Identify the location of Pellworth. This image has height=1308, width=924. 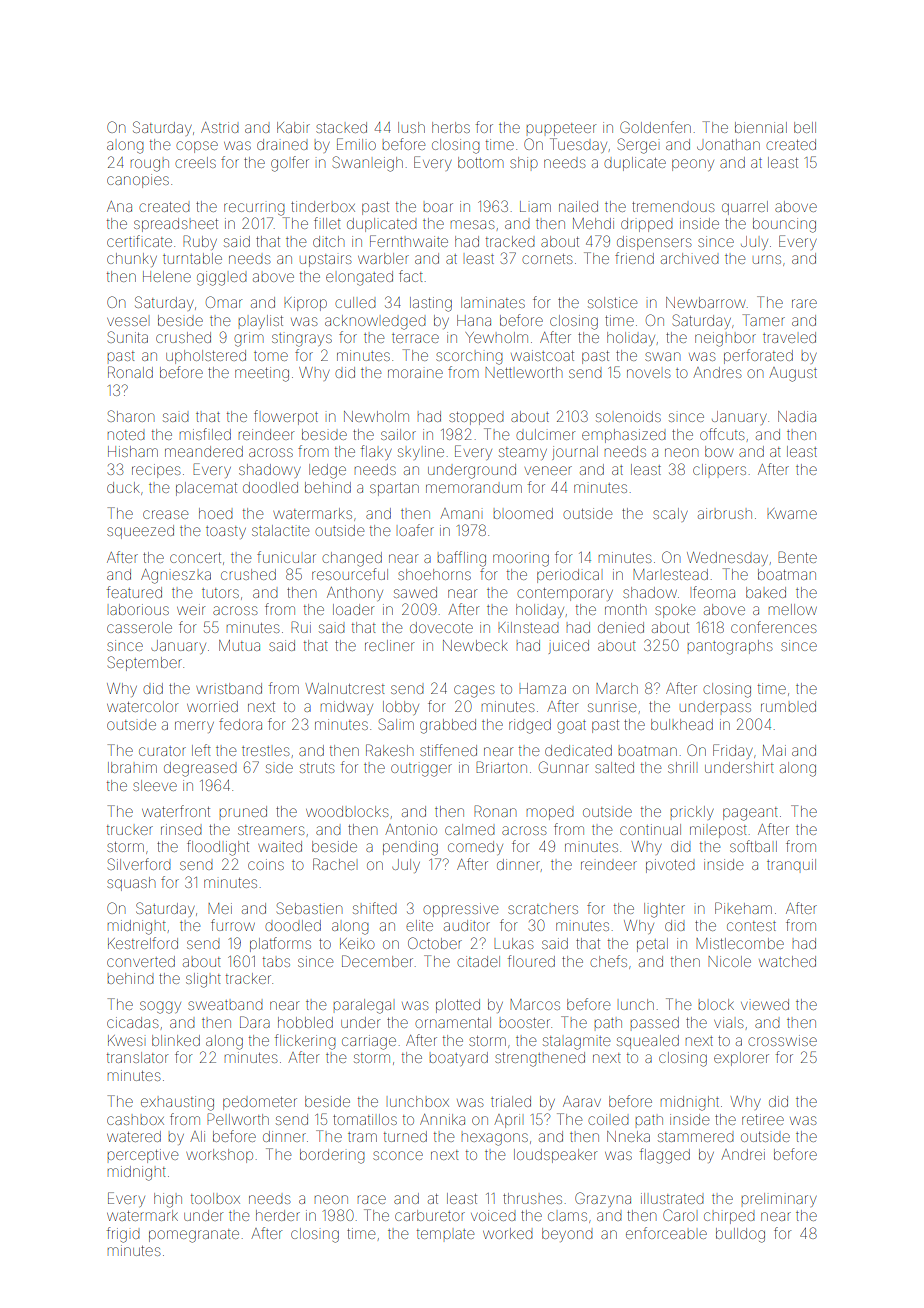
(238, 1119).
